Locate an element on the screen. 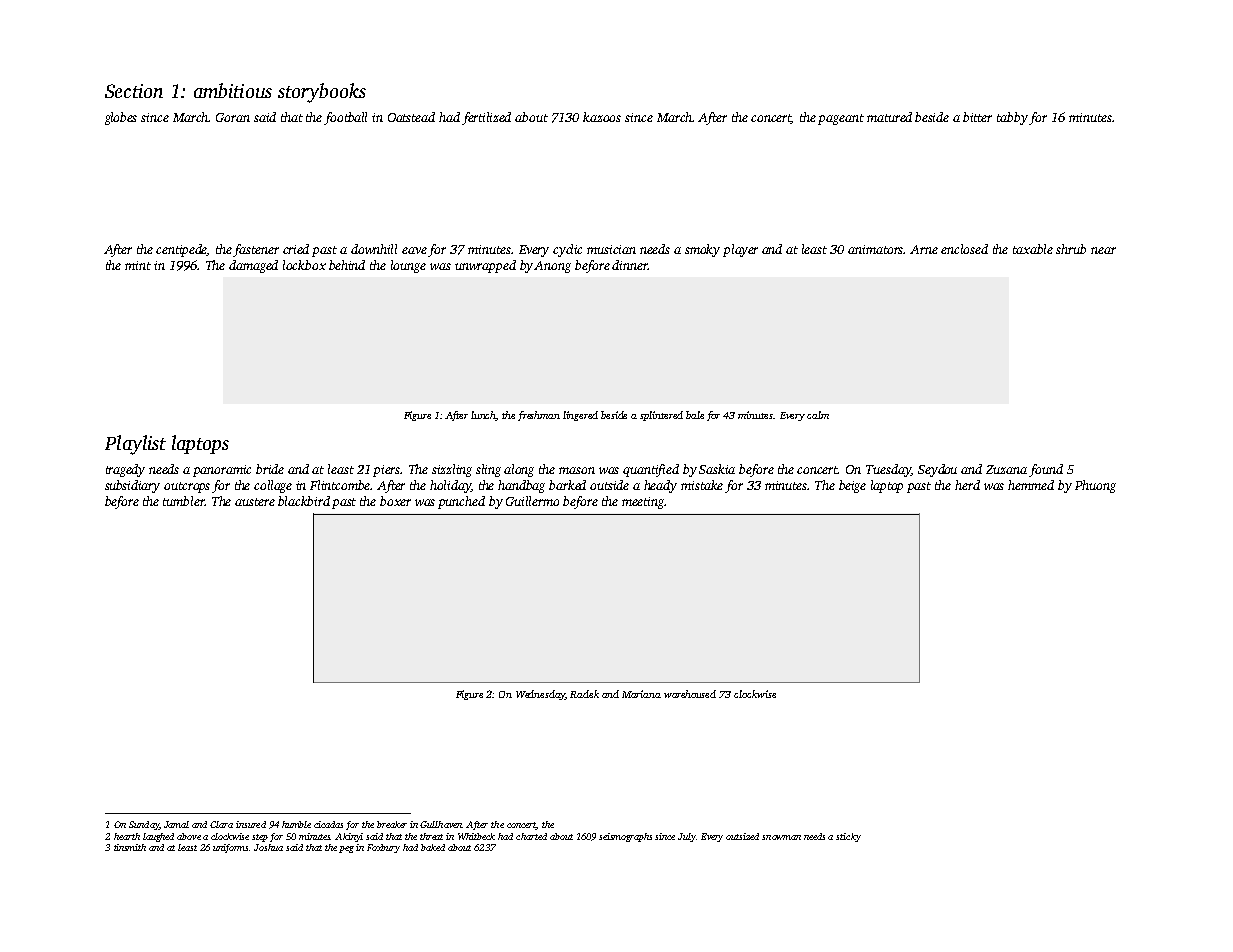 The width and height of the screenshot is (1233, 952). lunch is located at coordinates (483, 416).
